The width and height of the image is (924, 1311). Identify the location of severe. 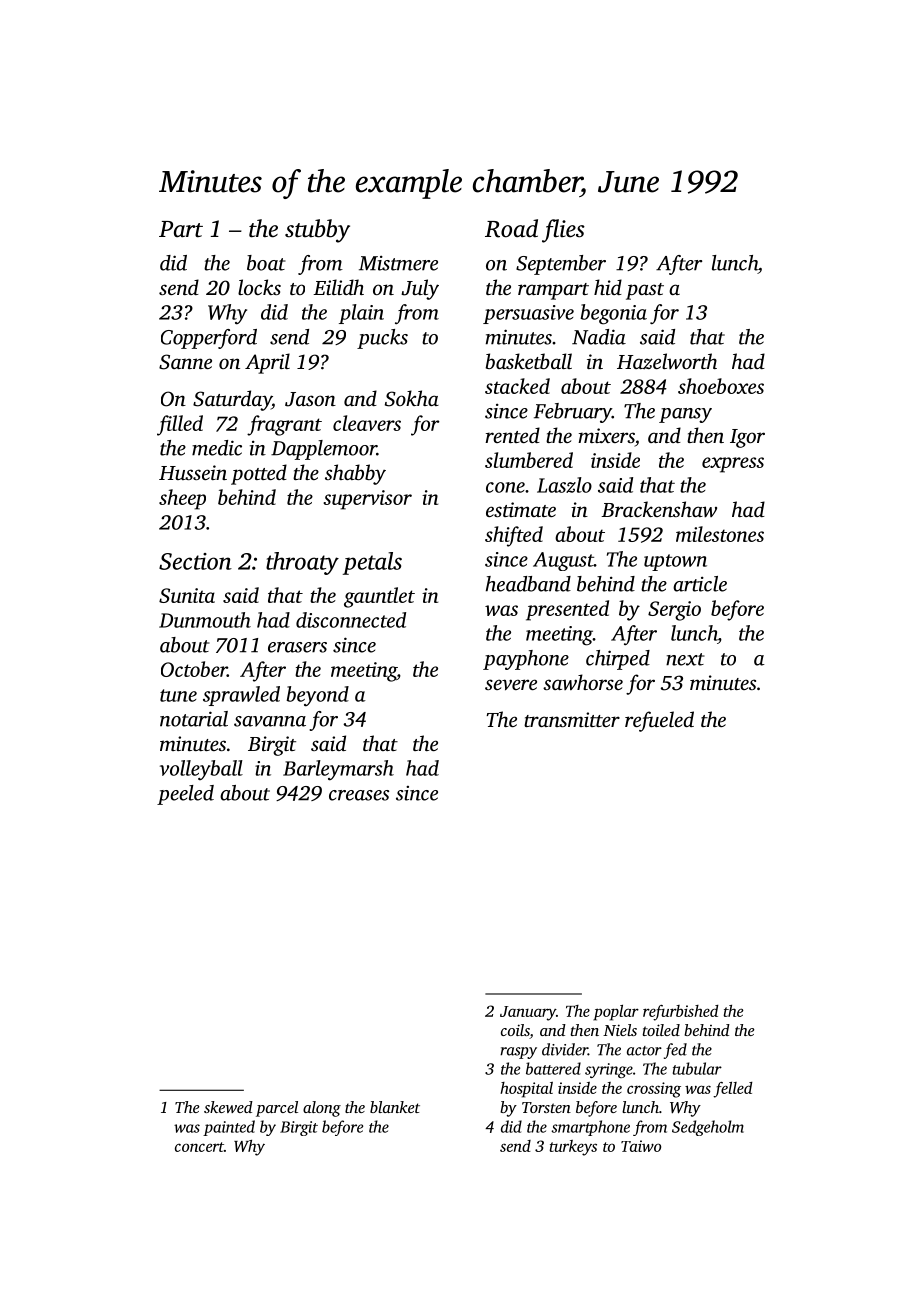
(511, 684).
